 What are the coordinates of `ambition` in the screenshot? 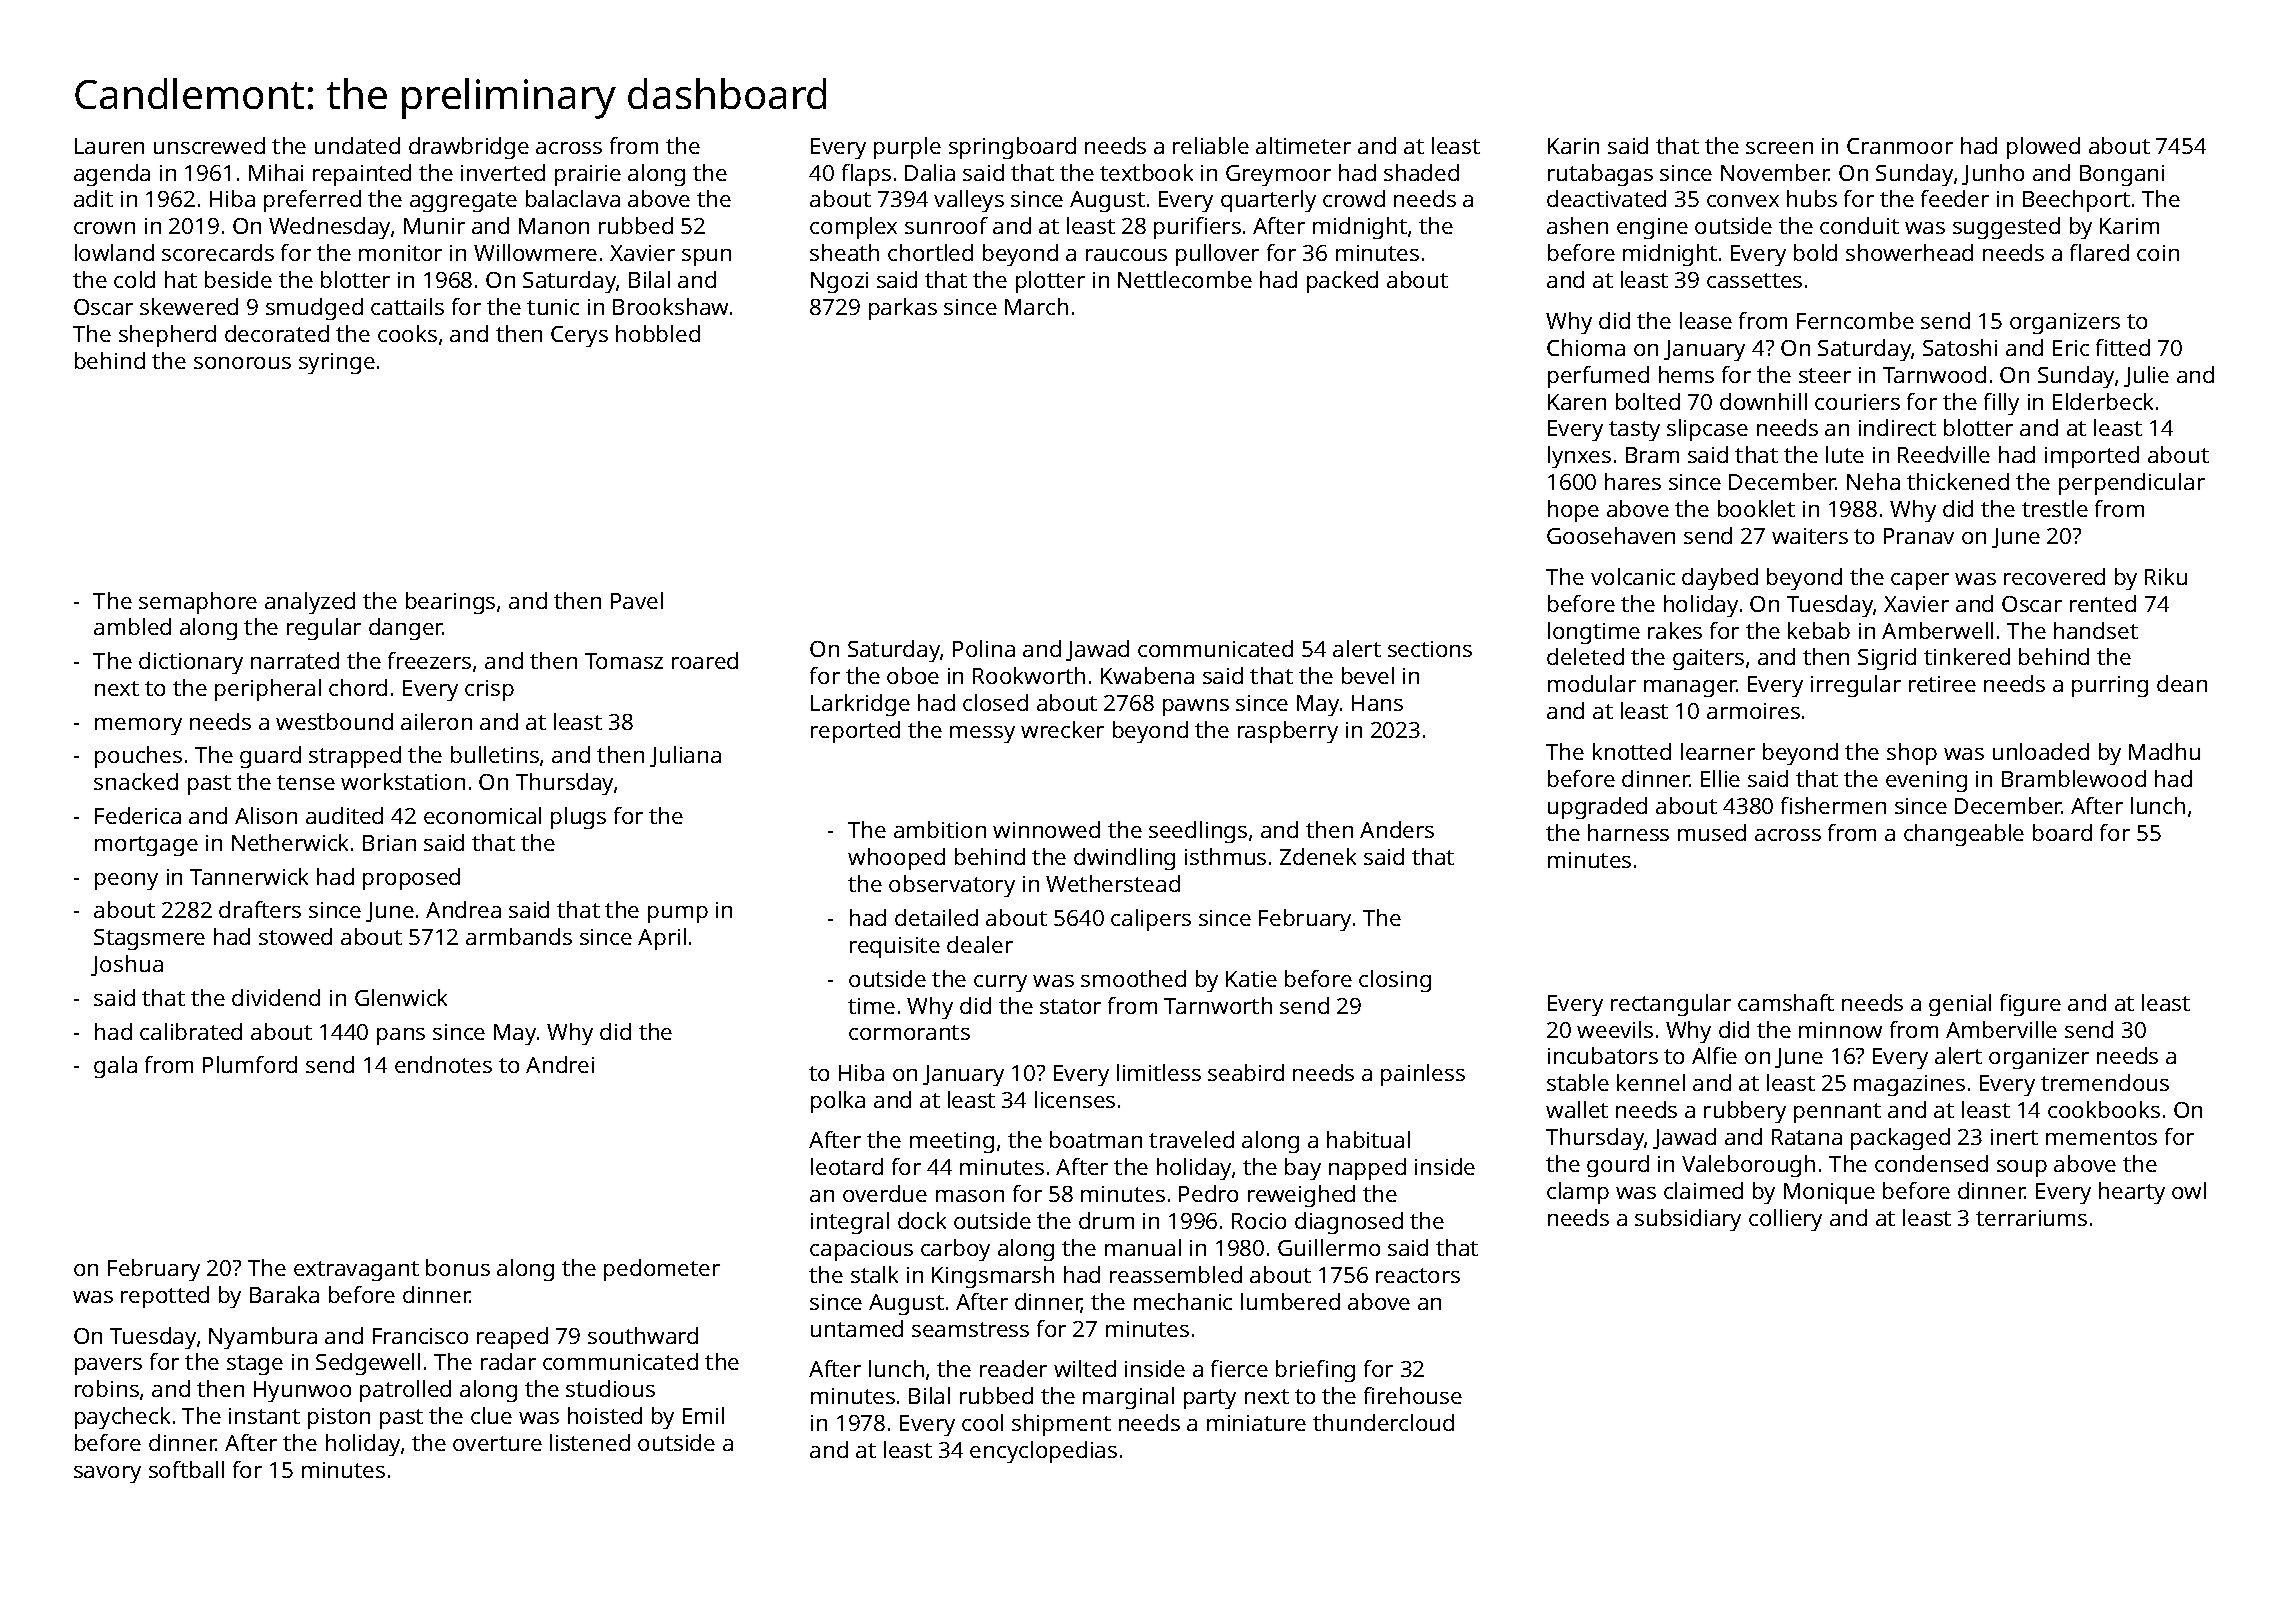 It's located at (940, 829).
